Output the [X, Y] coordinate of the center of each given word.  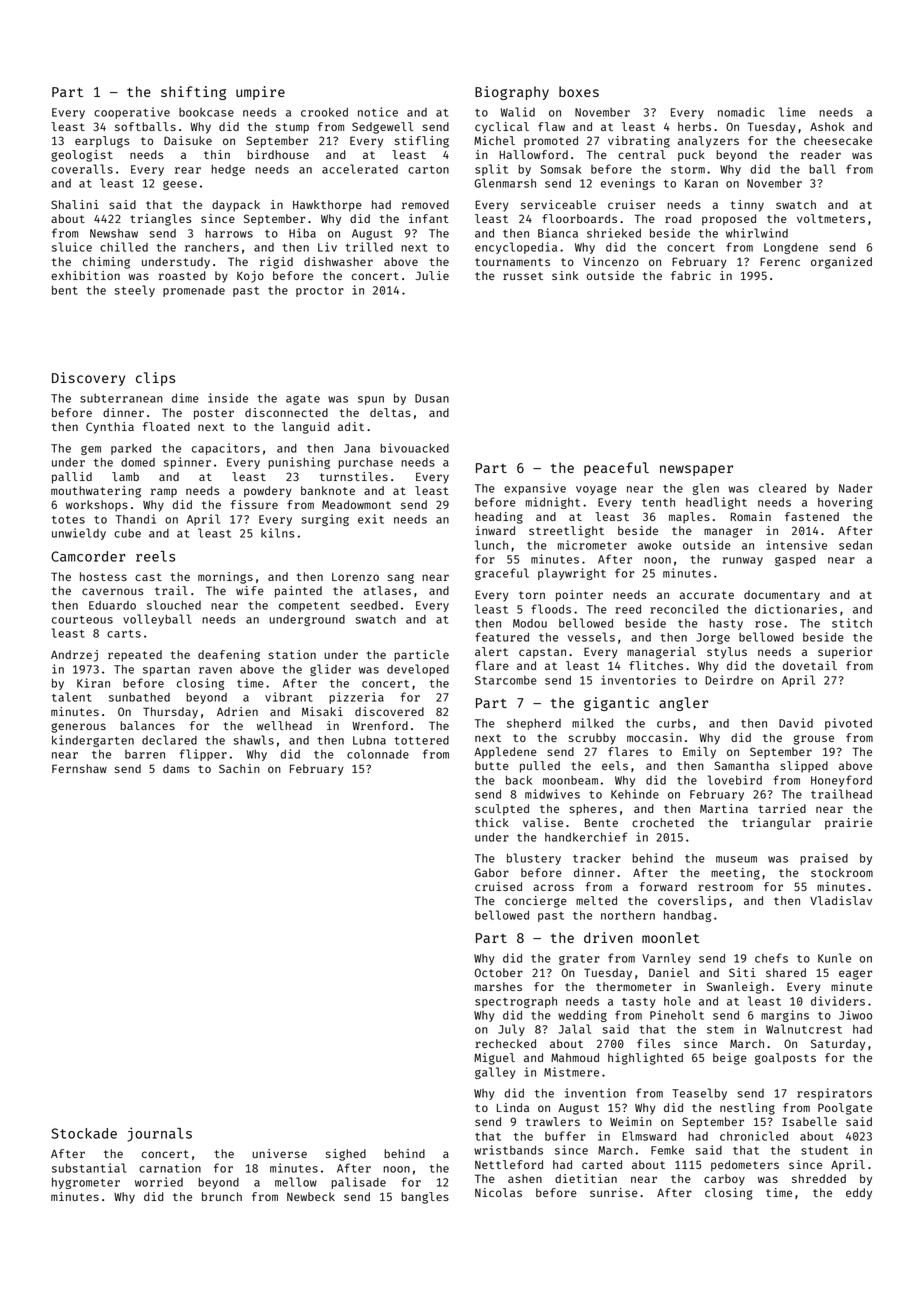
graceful [502, 574]
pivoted [848, 724]
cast [148, 577]
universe [279, 1153]
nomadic [741, 112]
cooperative [132, 113]
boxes [579, 91]
